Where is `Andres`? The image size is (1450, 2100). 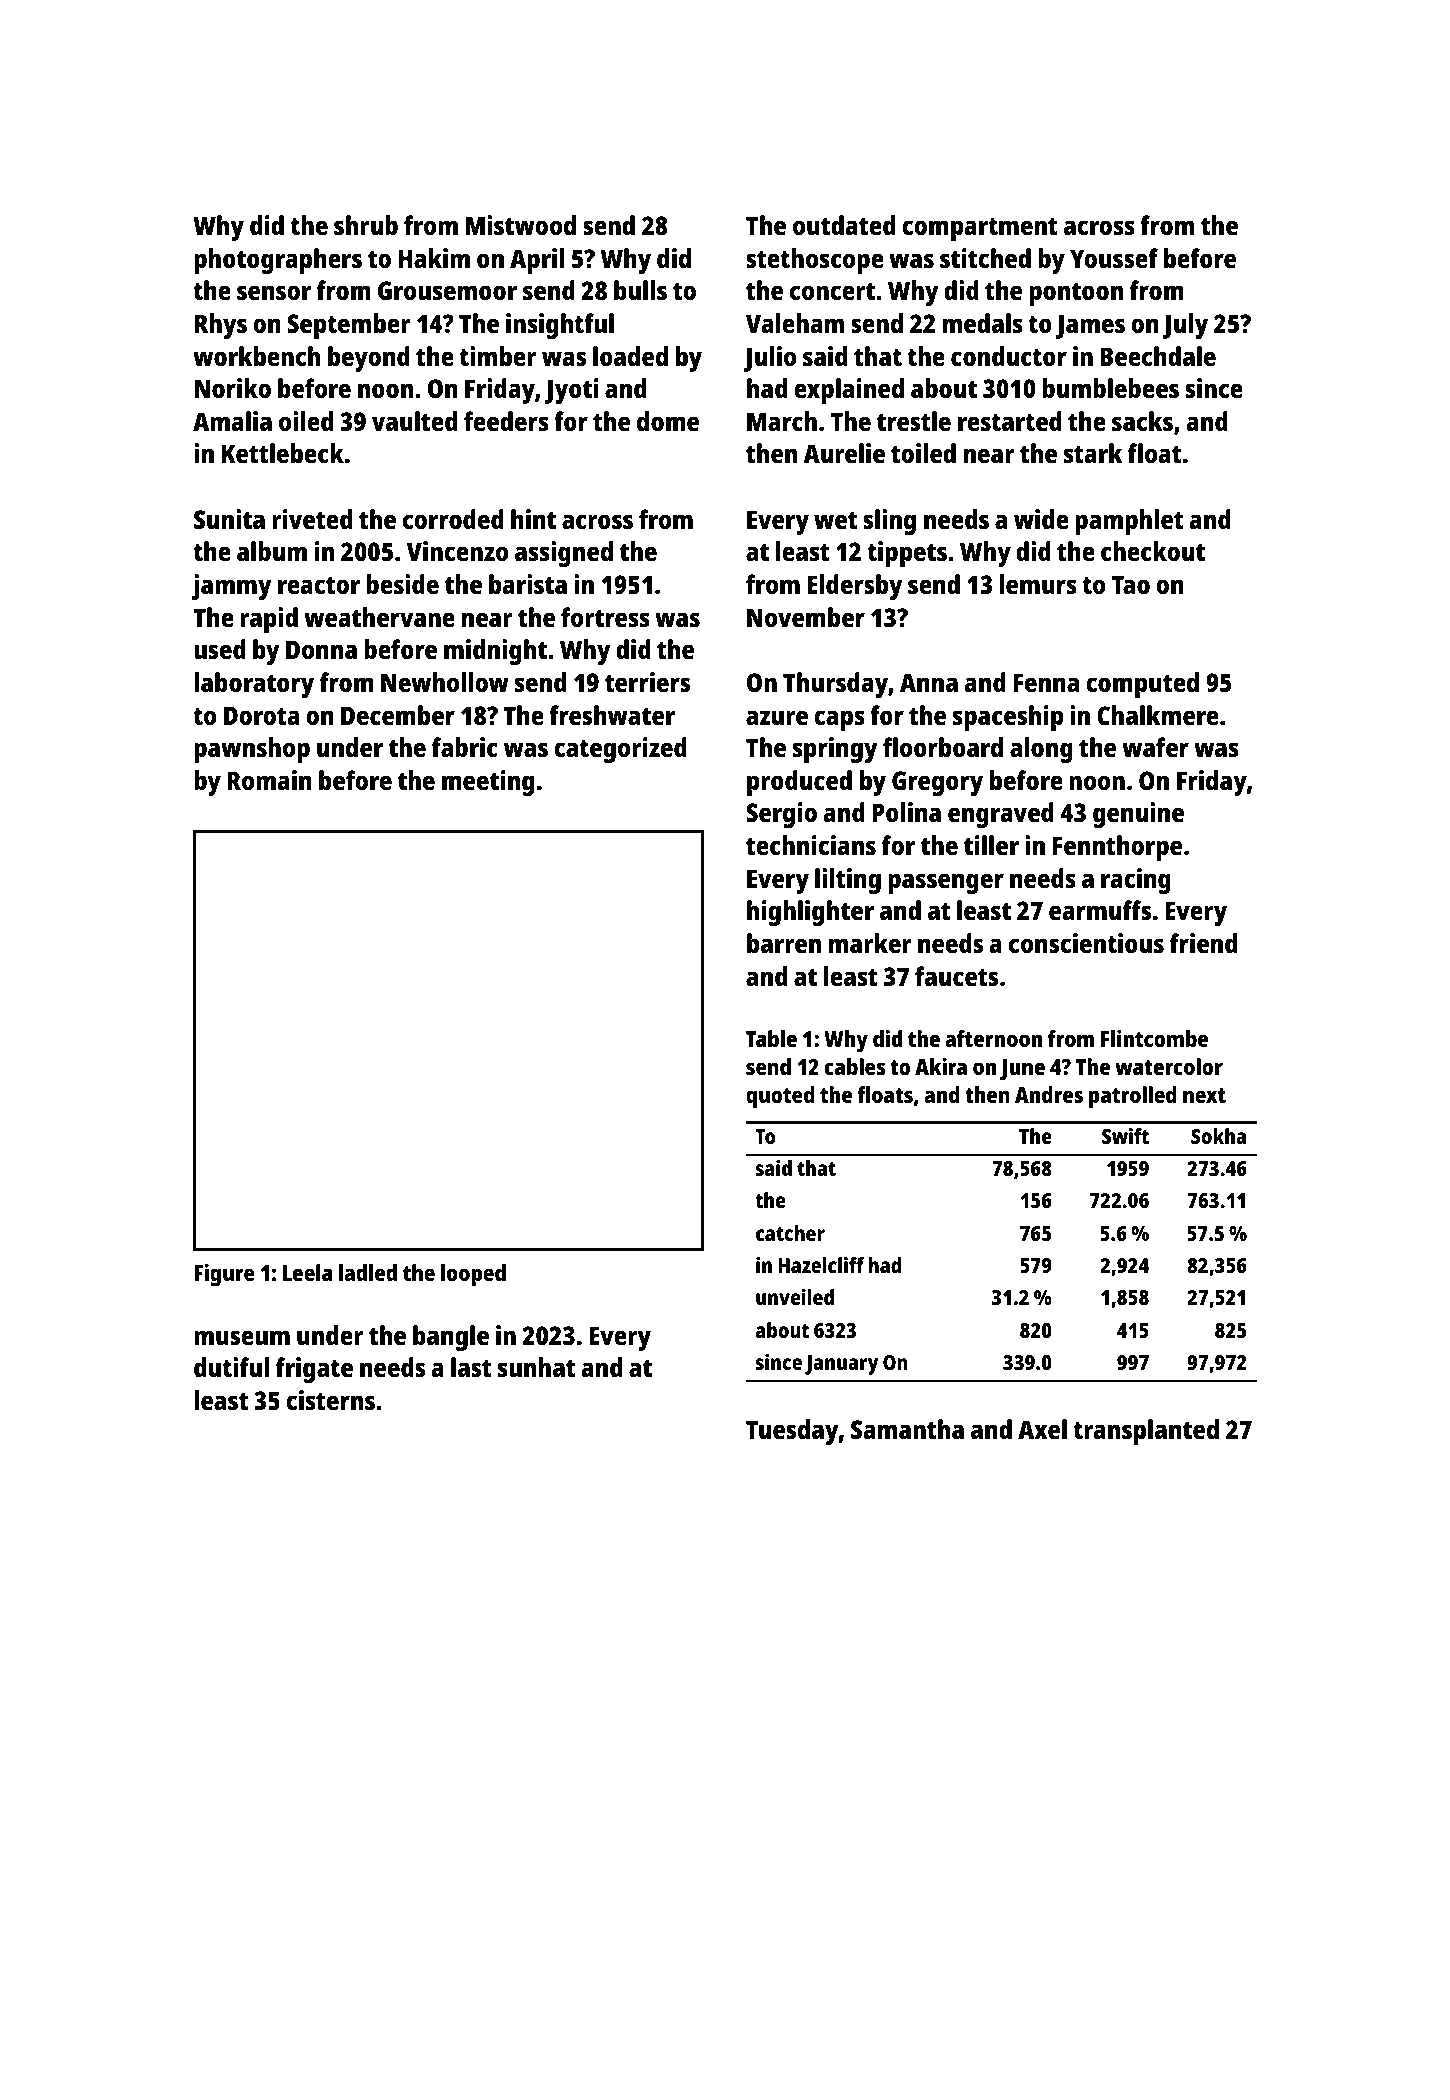
Andres is located at coordinates (1049, 1094).
